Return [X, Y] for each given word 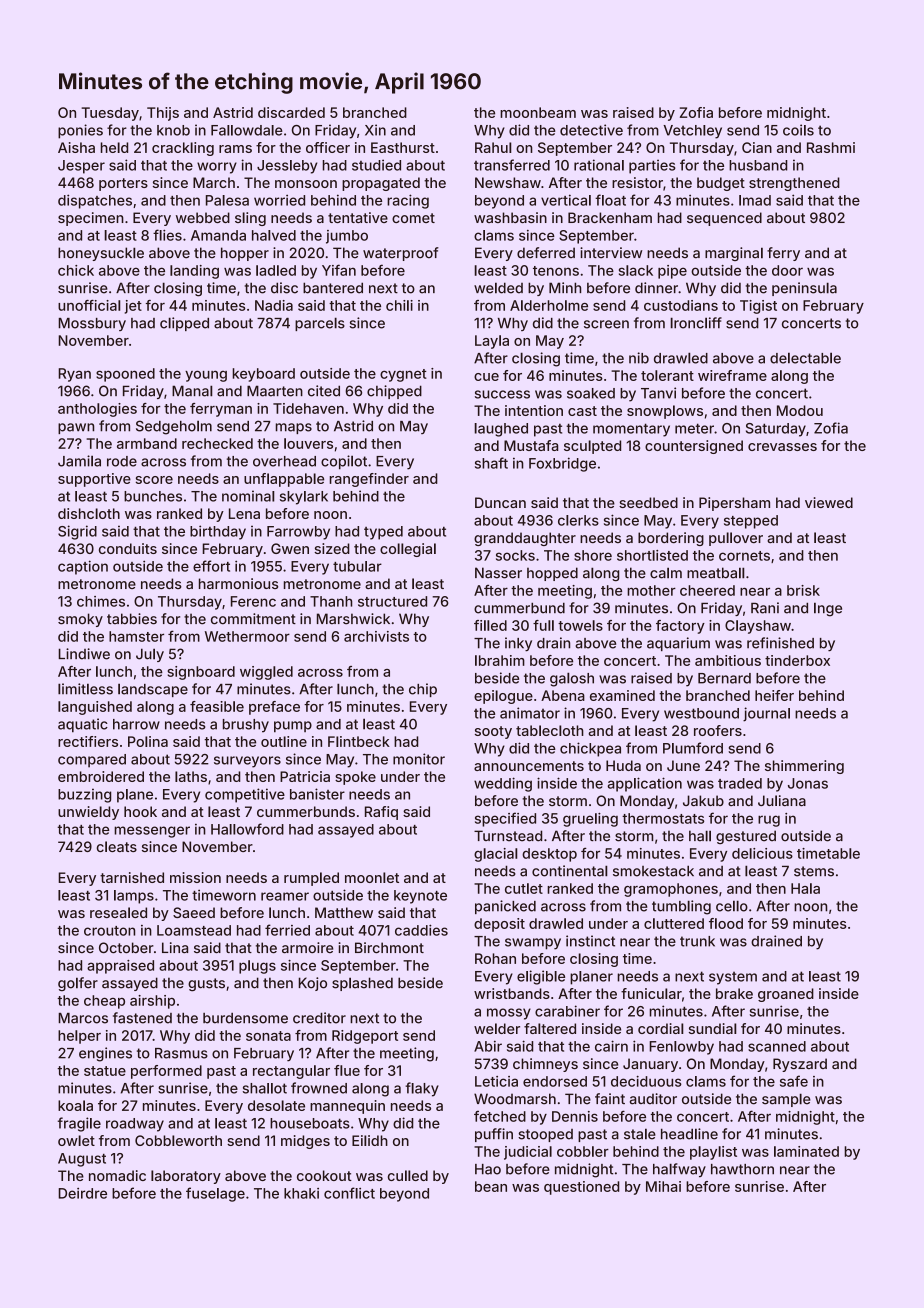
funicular [651, 993]
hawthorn [742, 1169]
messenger [152, 832]
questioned [581, 1188]
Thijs [163, 114]
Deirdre [82, 1193]
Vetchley [692, 132]
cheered [707, 590]
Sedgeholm [174, 427]
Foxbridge [562, 464]
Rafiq [381, 813]
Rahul [493, 147]
